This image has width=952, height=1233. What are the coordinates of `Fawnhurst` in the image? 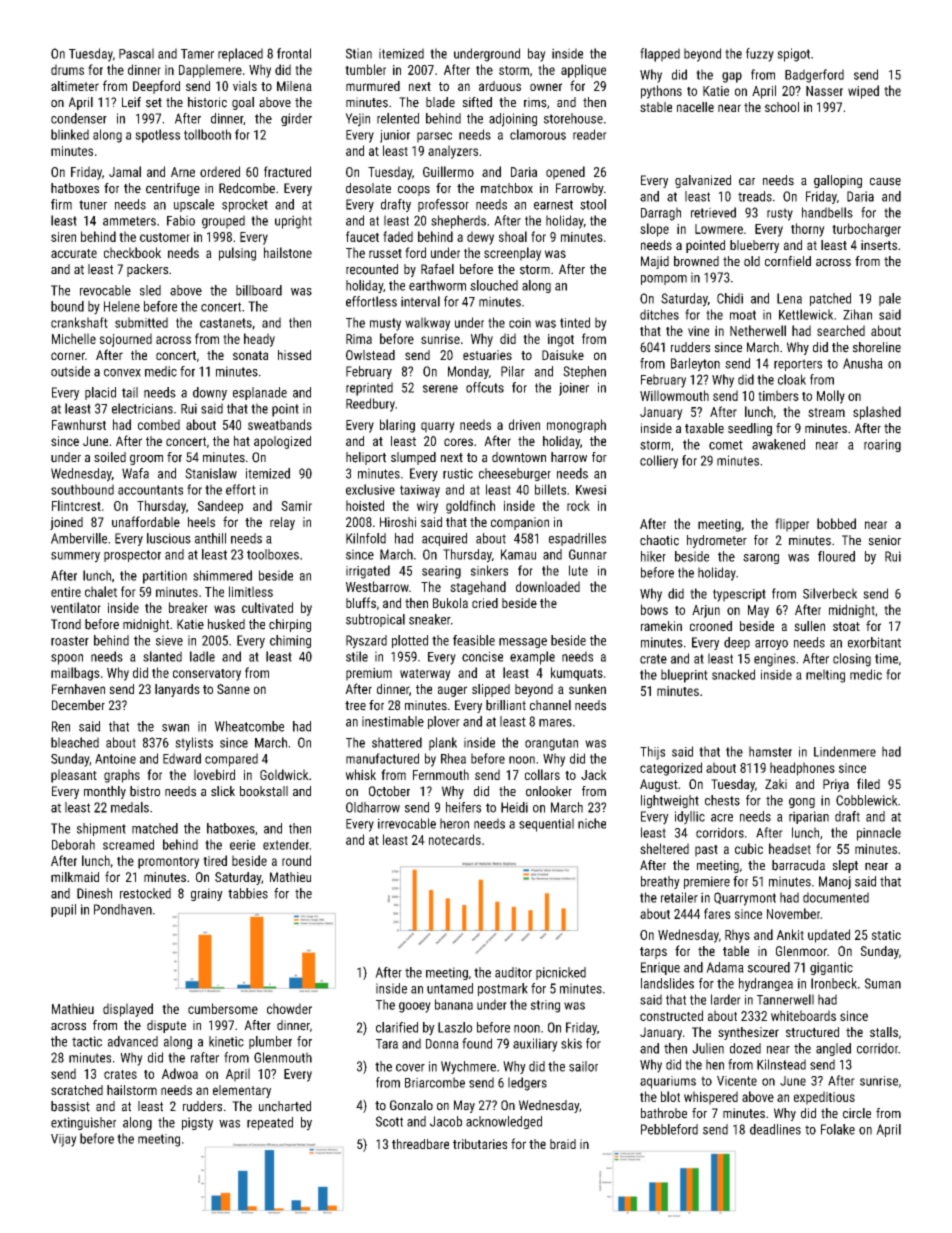 It's located at (79, 424).
